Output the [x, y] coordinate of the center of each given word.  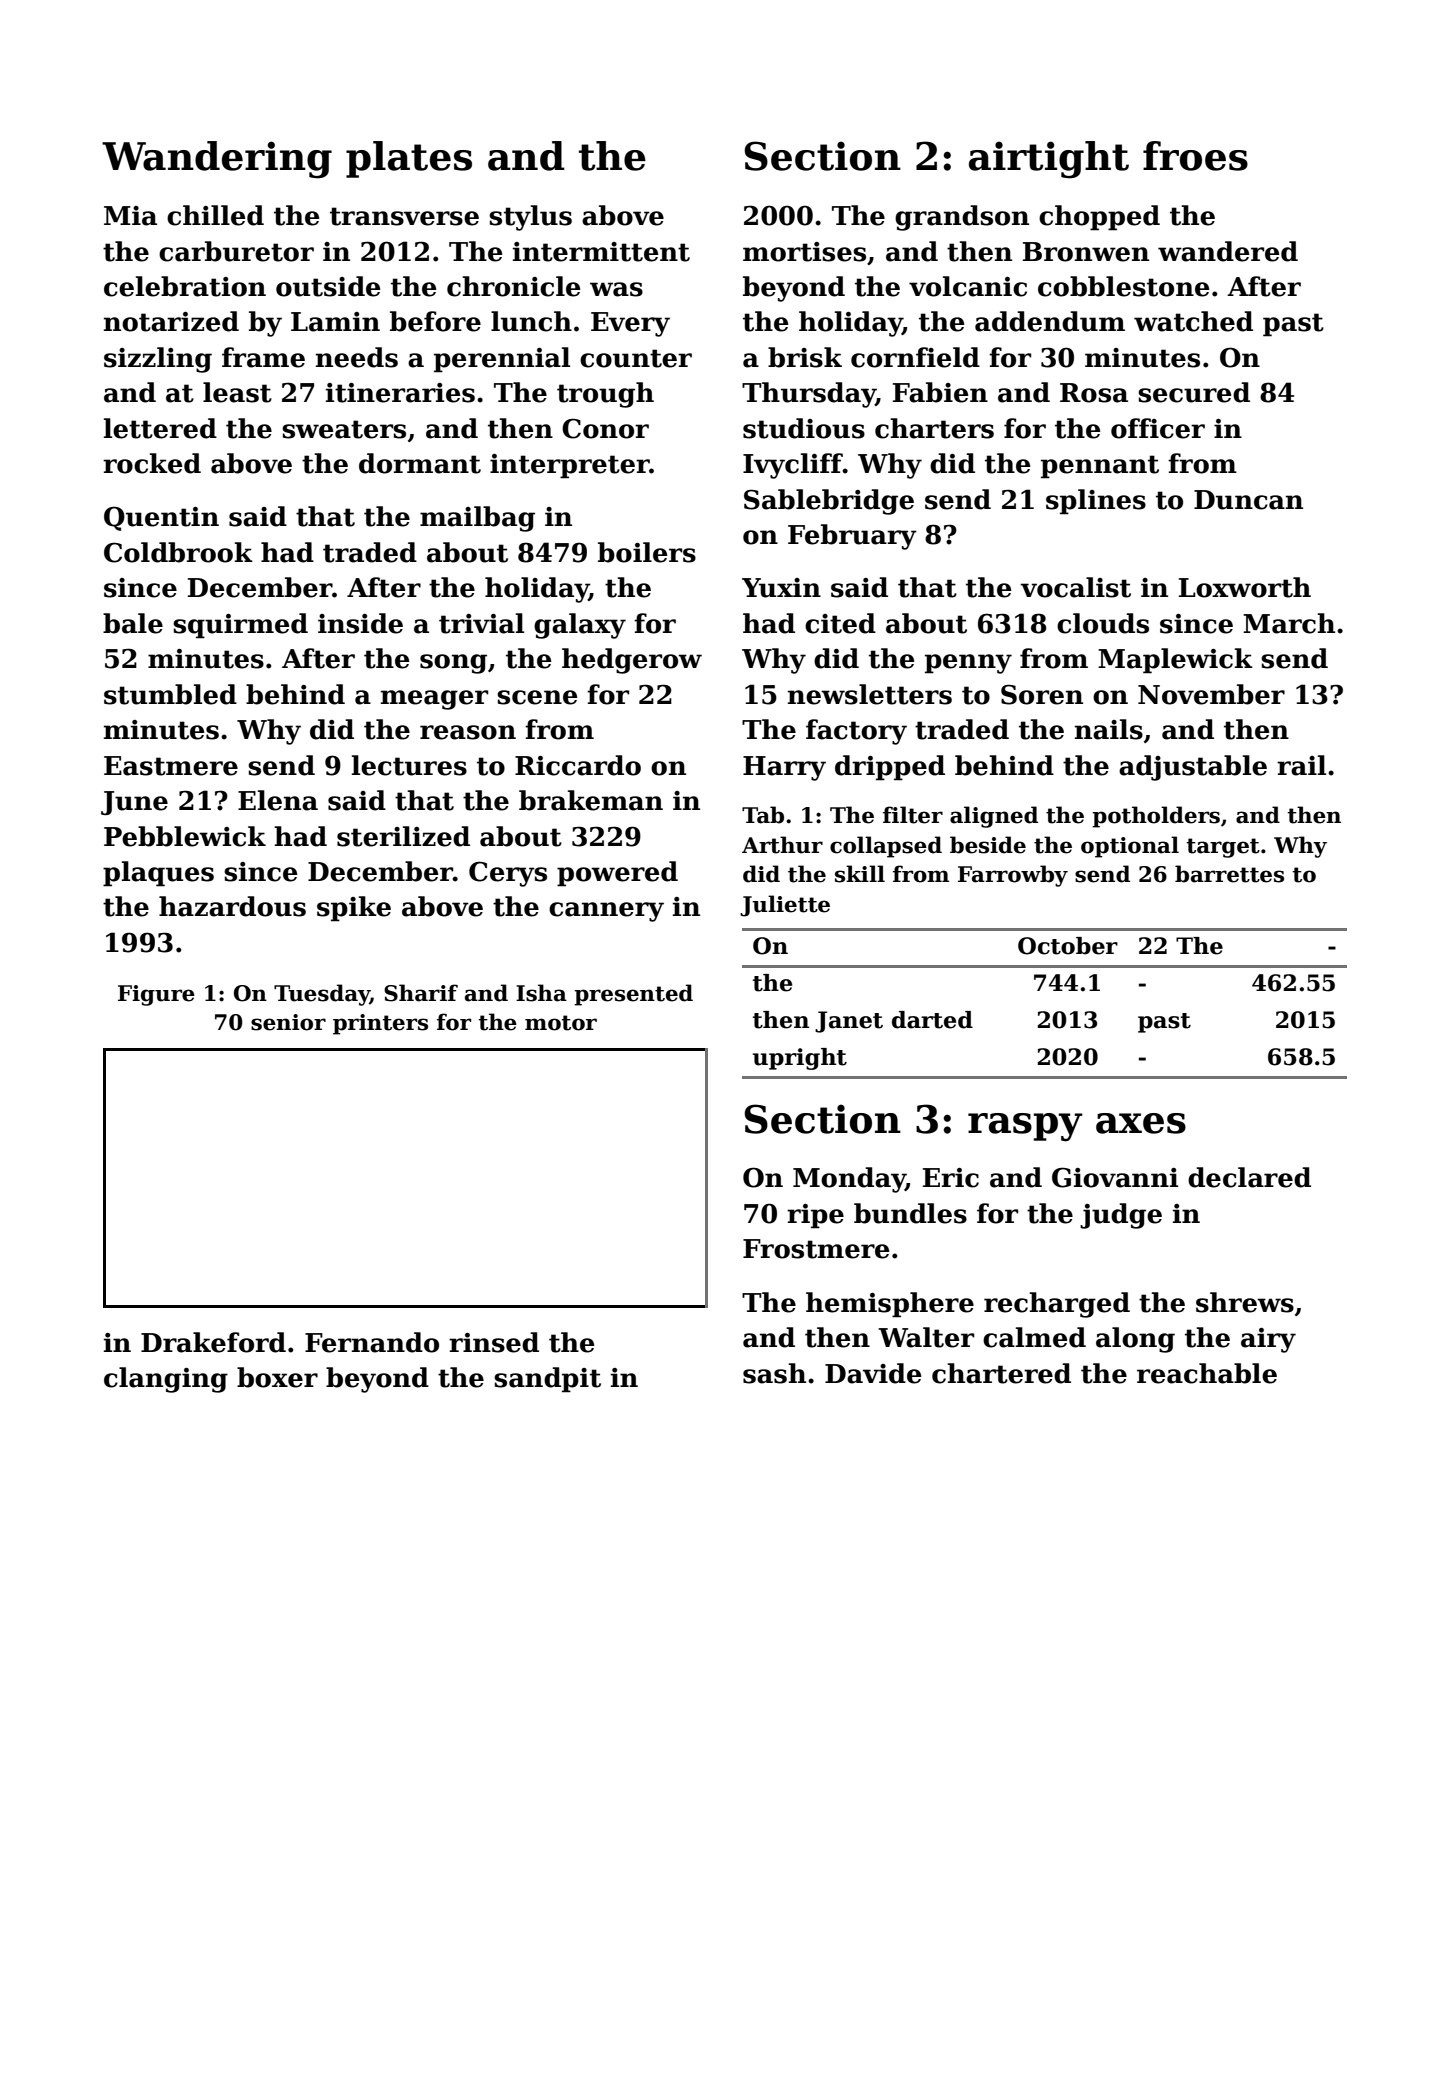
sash [774, 1373]
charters [934, 428]
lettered [160, 428]
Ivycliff [793, 466]
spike [354, 909]
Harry [784, 768]
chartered [1001, 1373]
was [616, 289]
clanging [166, 1380]
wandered [1228, 251]
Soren [1042, 694]
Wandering [217, 160]
